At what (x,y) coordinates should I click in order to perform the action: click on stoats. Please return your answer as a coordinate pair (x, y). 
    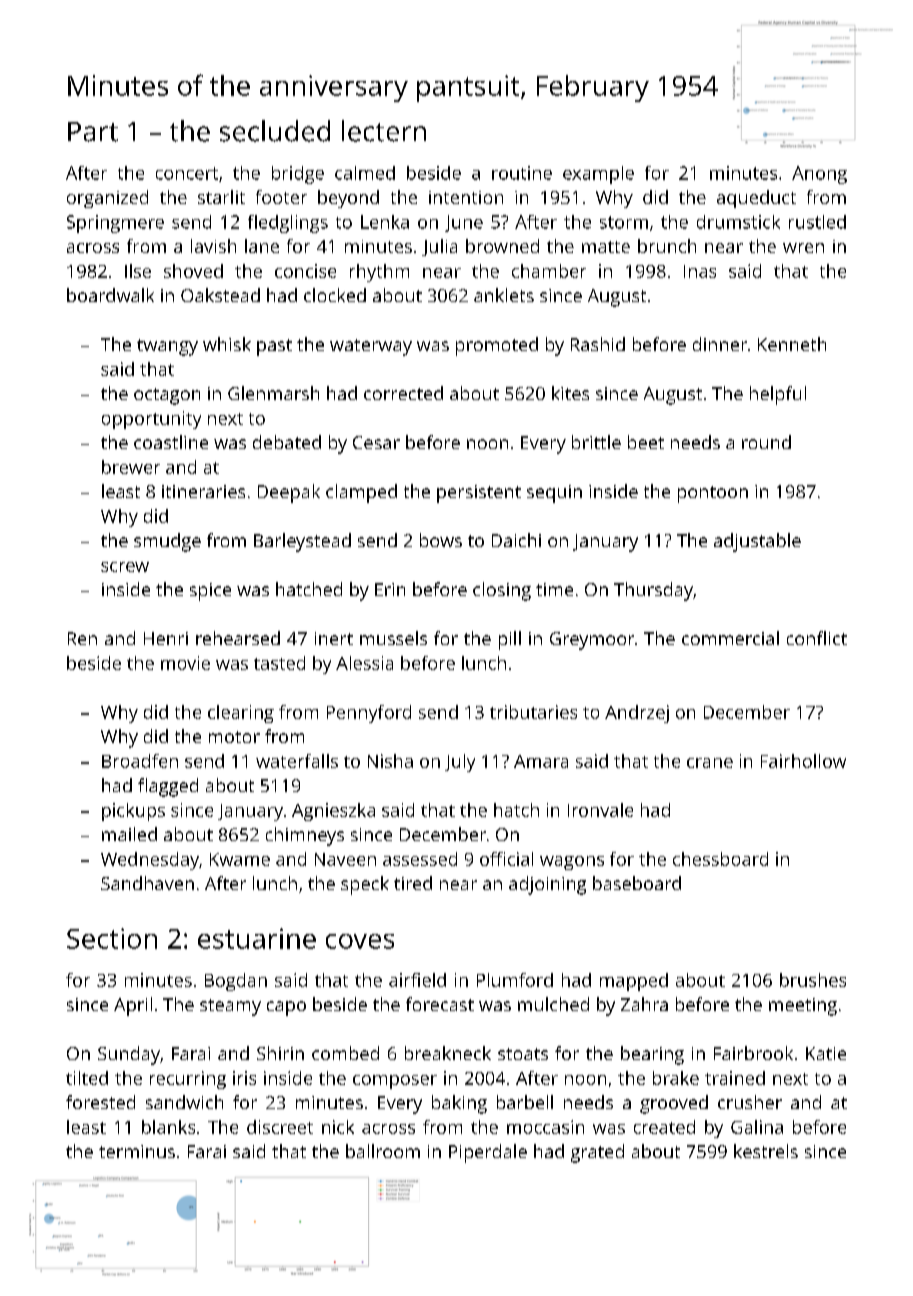
    Looking at the image, I should click on (523, 1054).
